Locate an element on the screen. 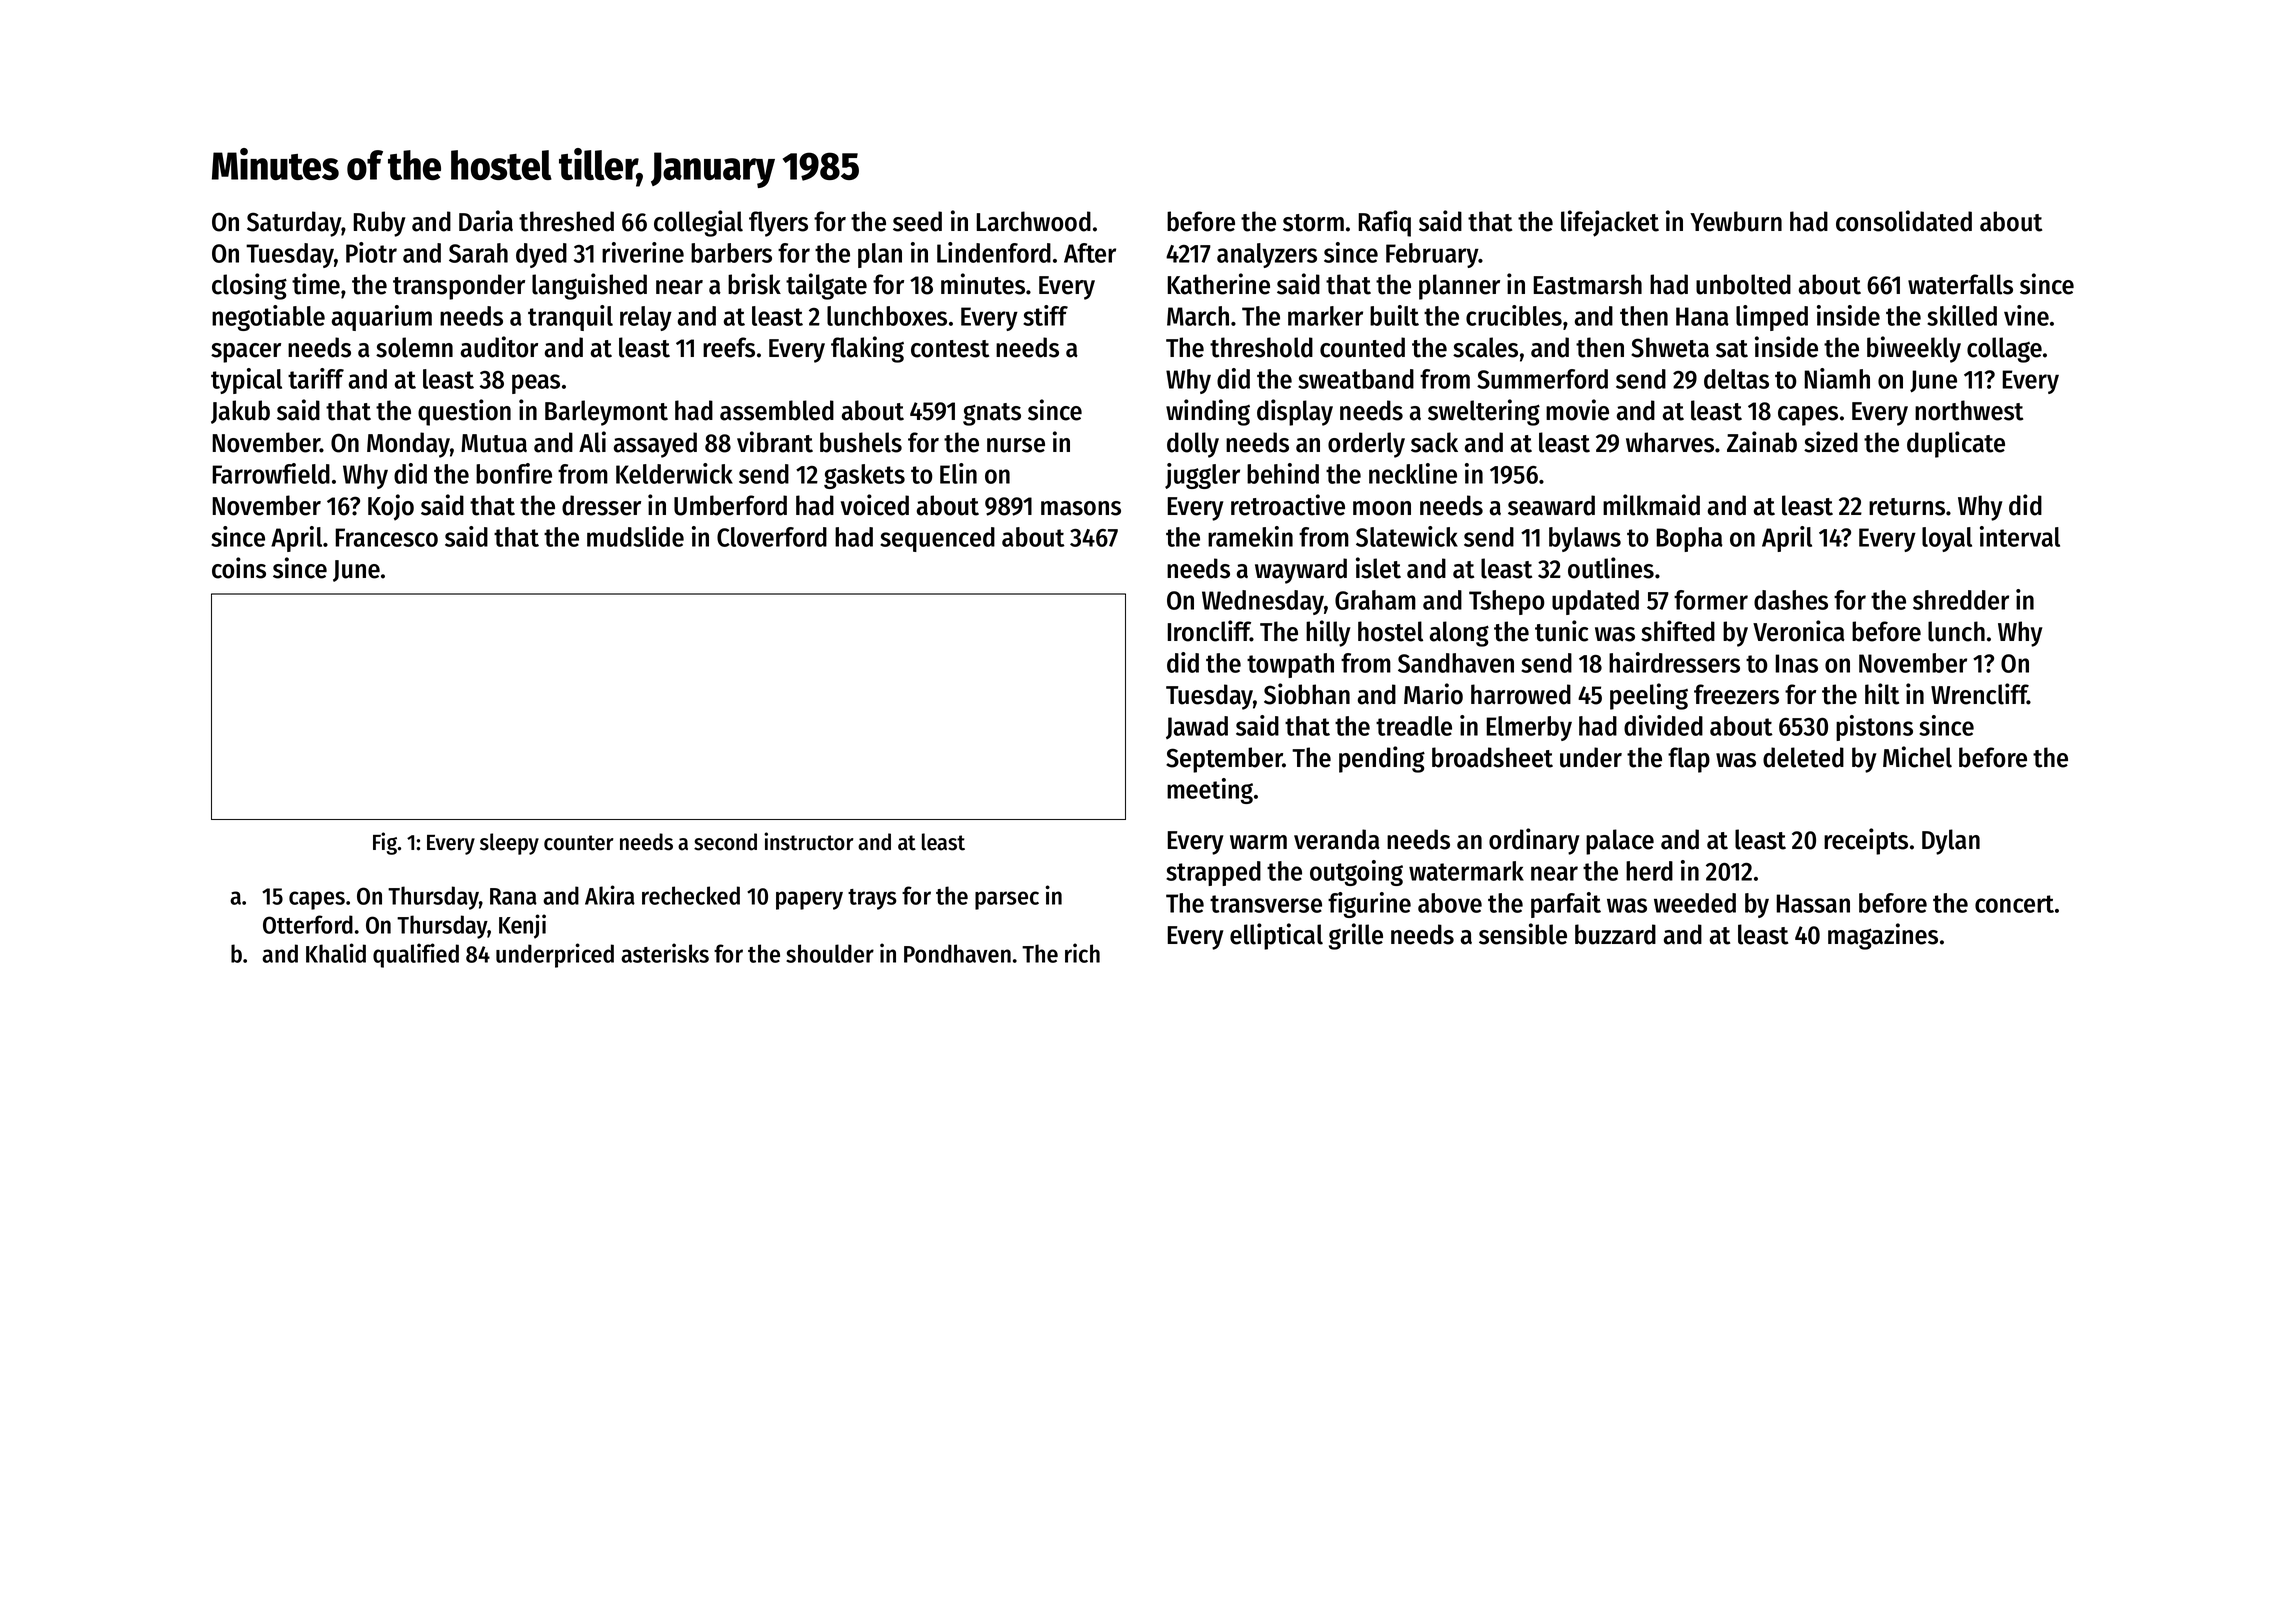 This screenshot has height=1620, width=2292. counter is located at coordinates (579, 843).
